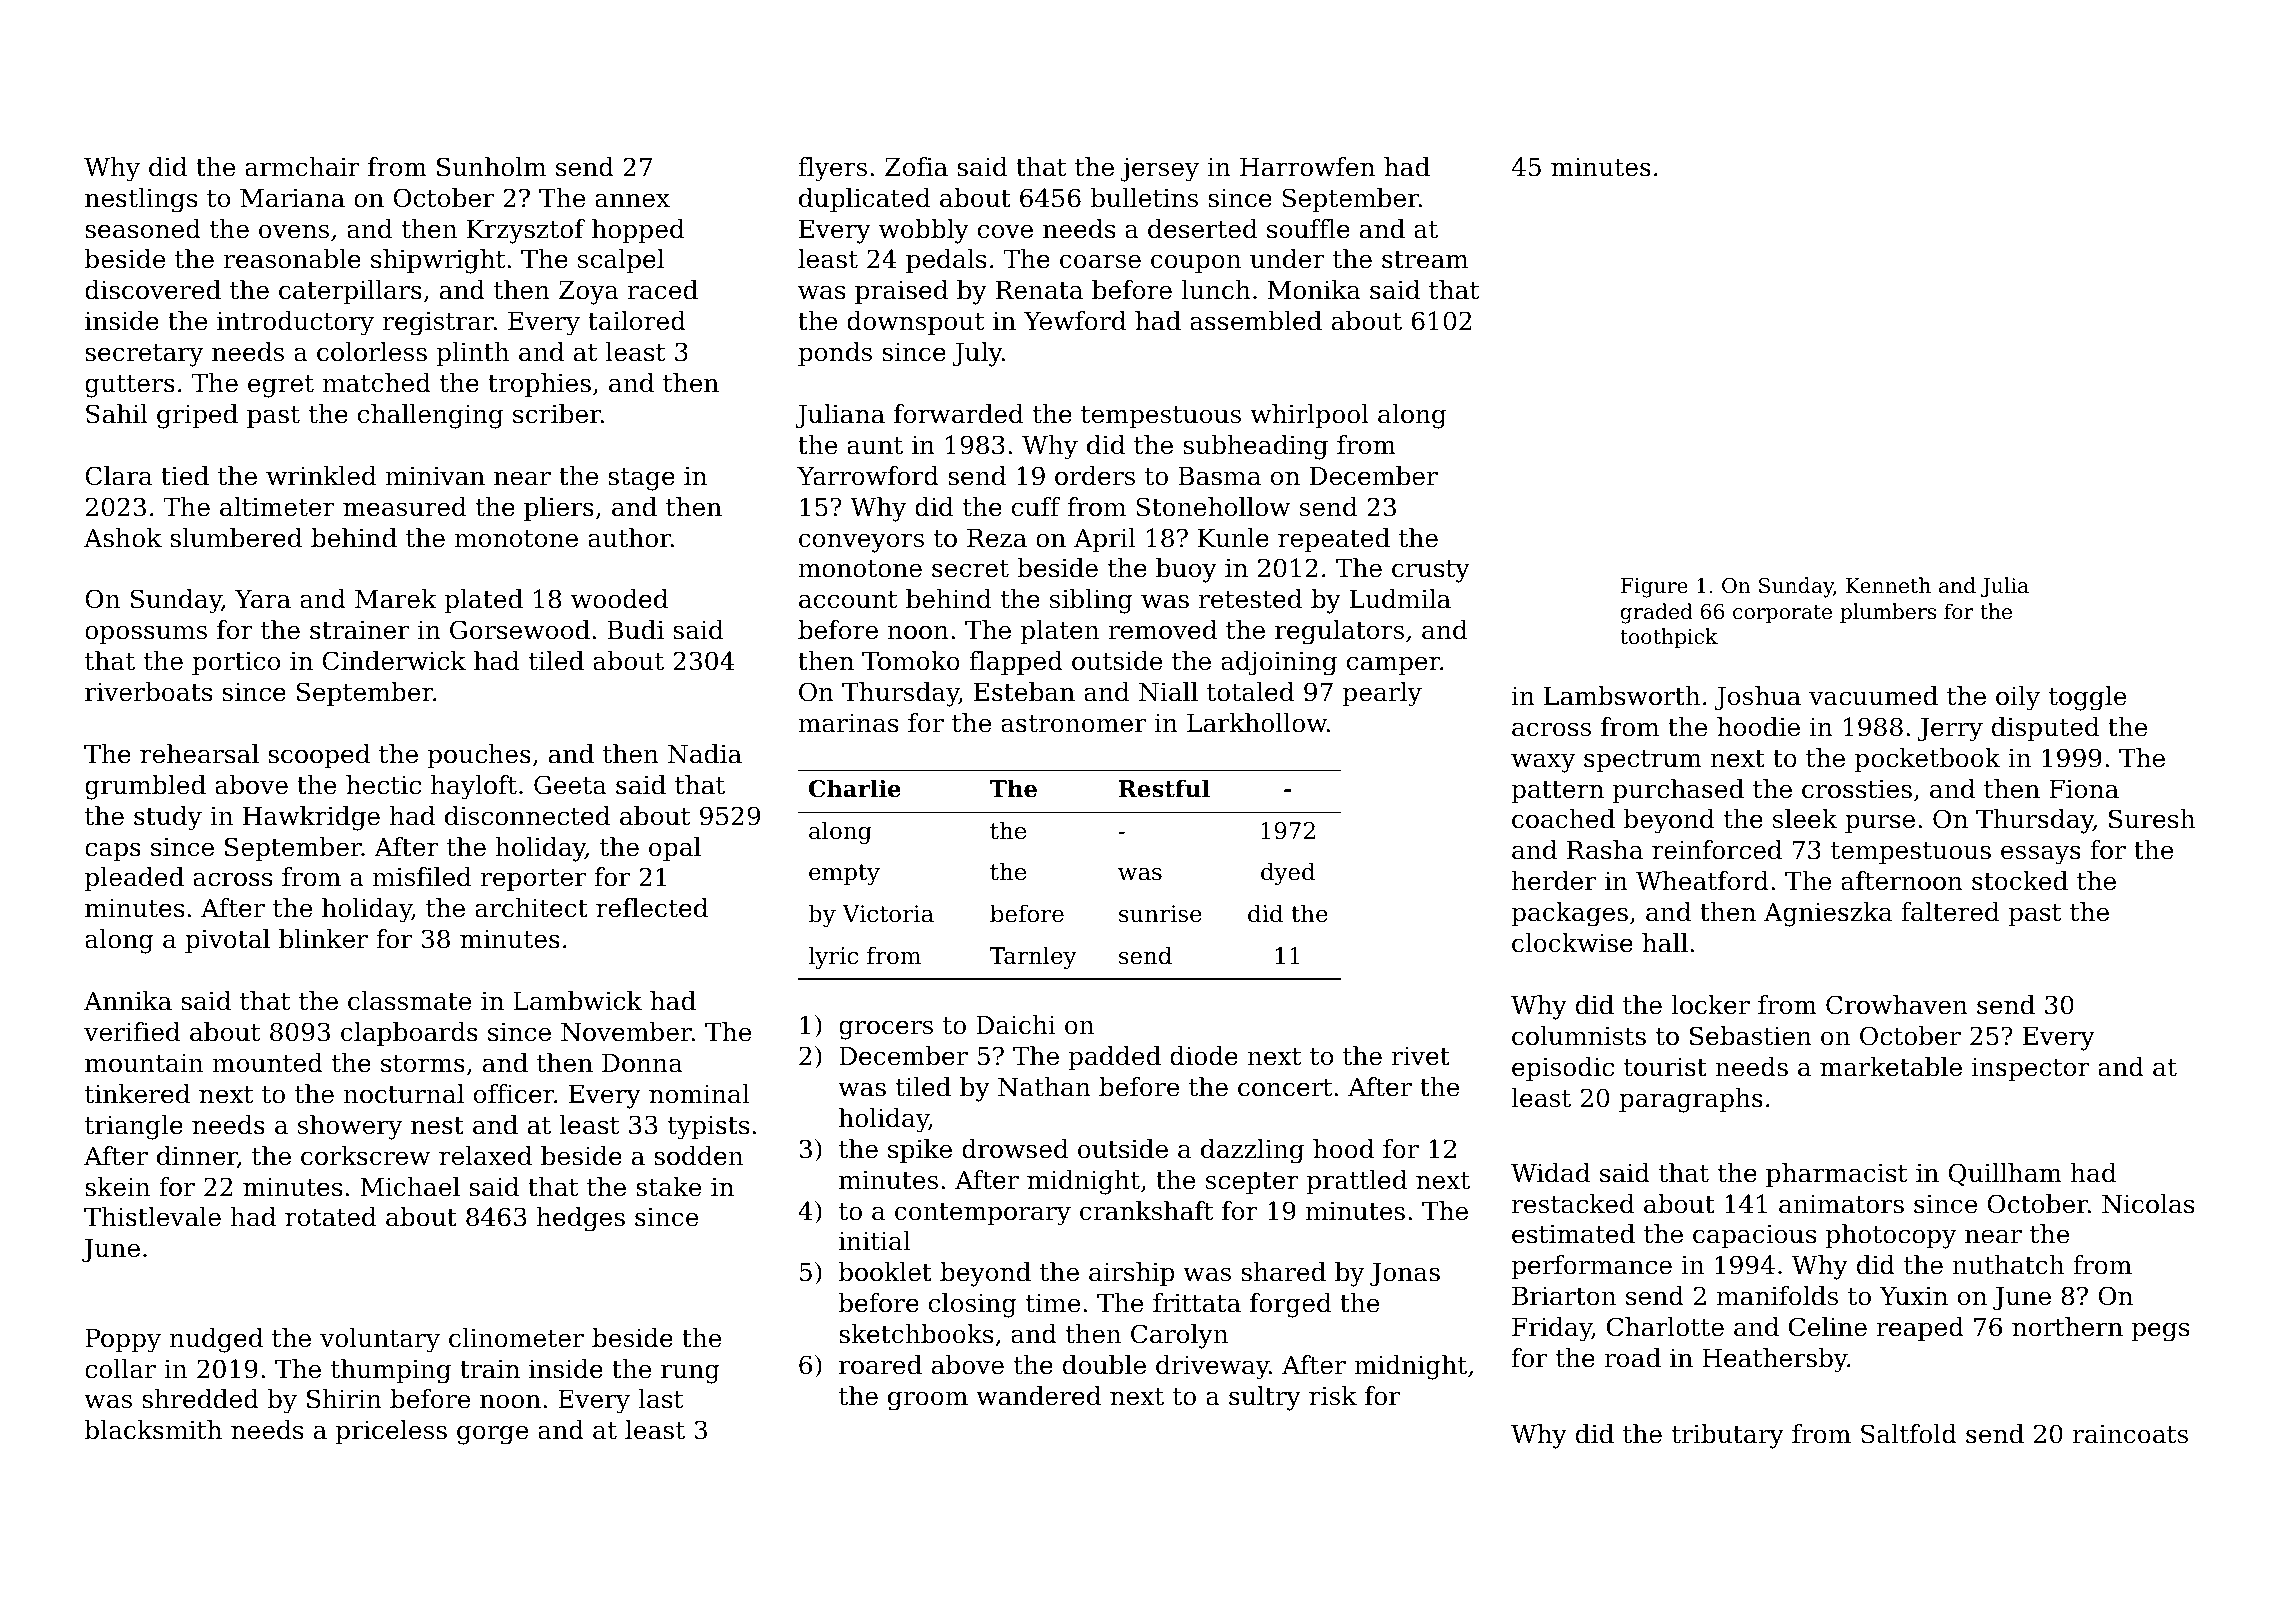  What do you see at coordinates (1836, 1175) in the screenshot?
I see `pharmacist` at bounding box center [1836, 1175].
